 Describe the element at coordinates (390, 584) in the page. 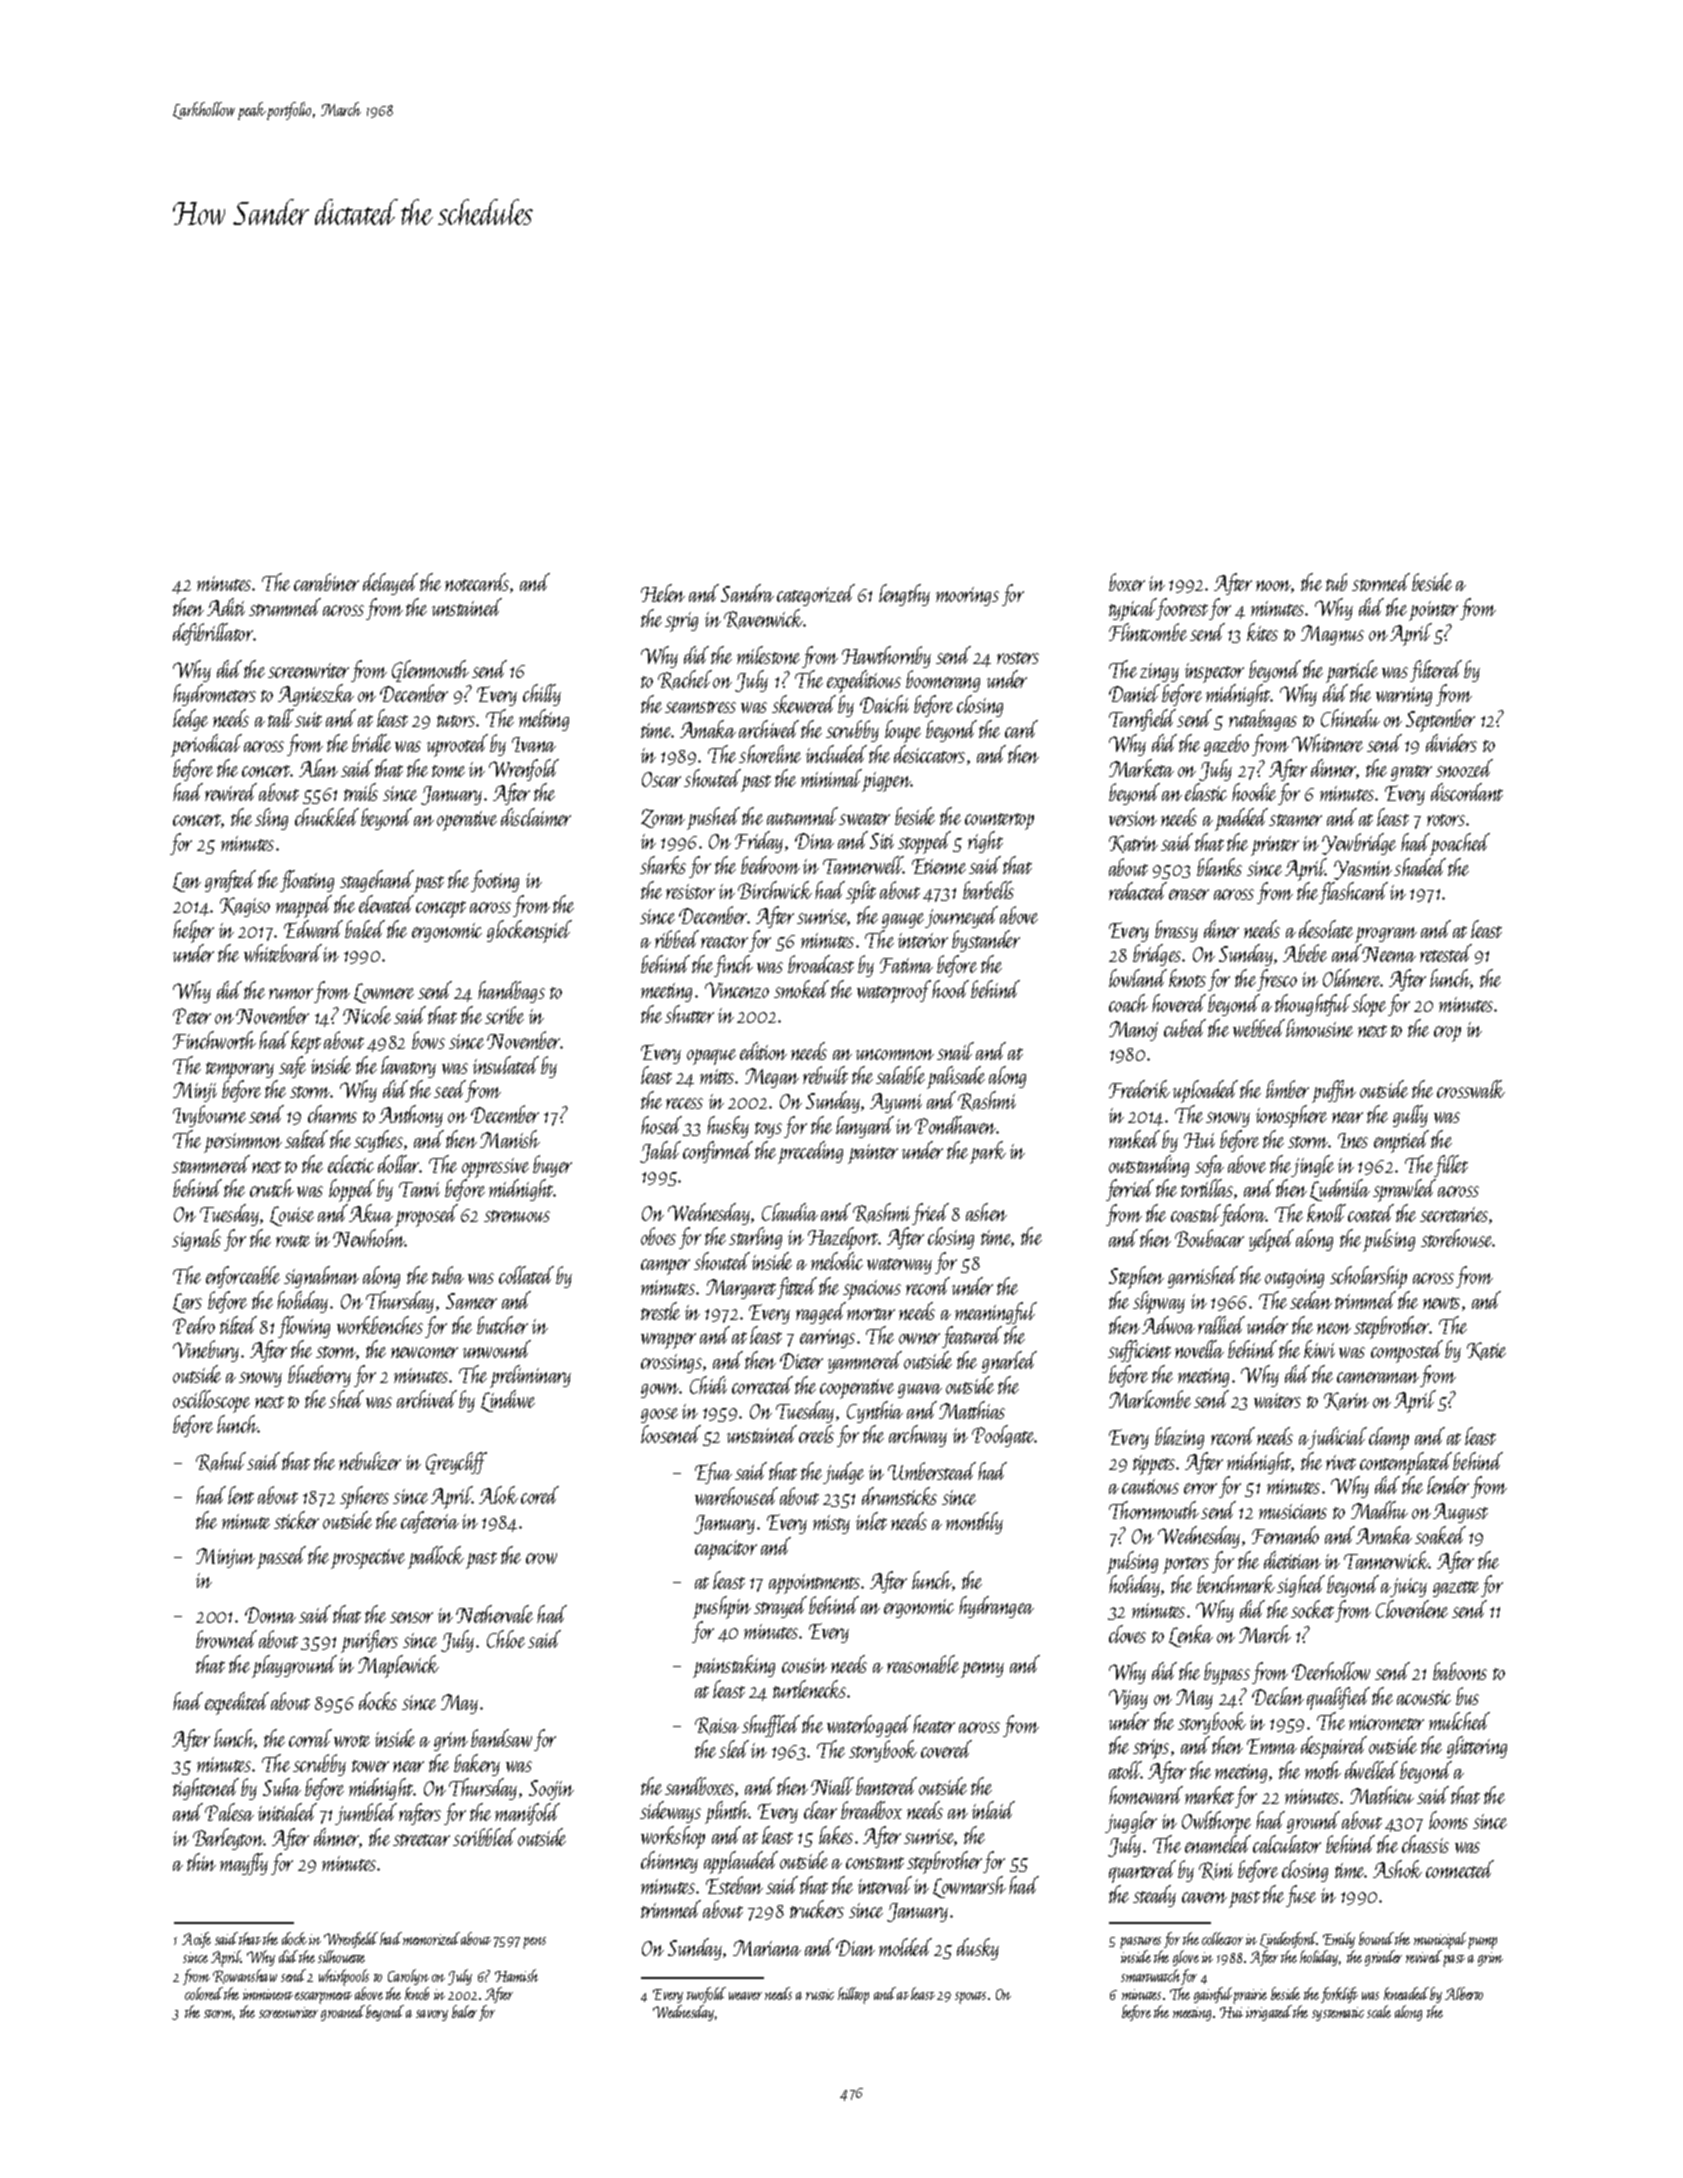

I see `delayed` at that location.
